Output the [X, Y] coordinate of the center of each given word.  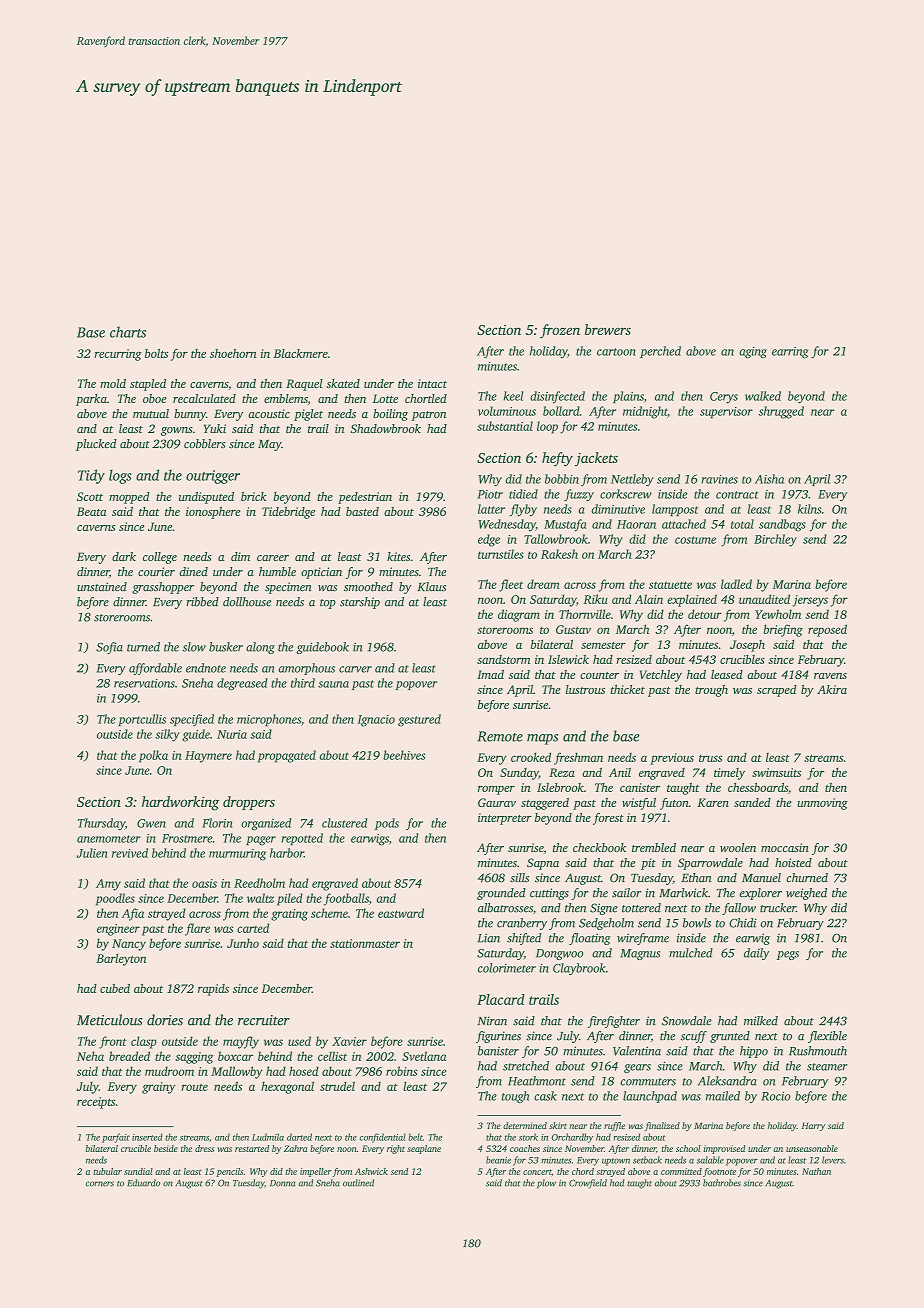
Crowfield [588, 1184]
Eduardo [143, 1183]
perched [660, 352]
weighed [806, 894]
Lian [489, 938]
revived [130, 853]
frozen [560, 331]
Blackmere [301, 353]
